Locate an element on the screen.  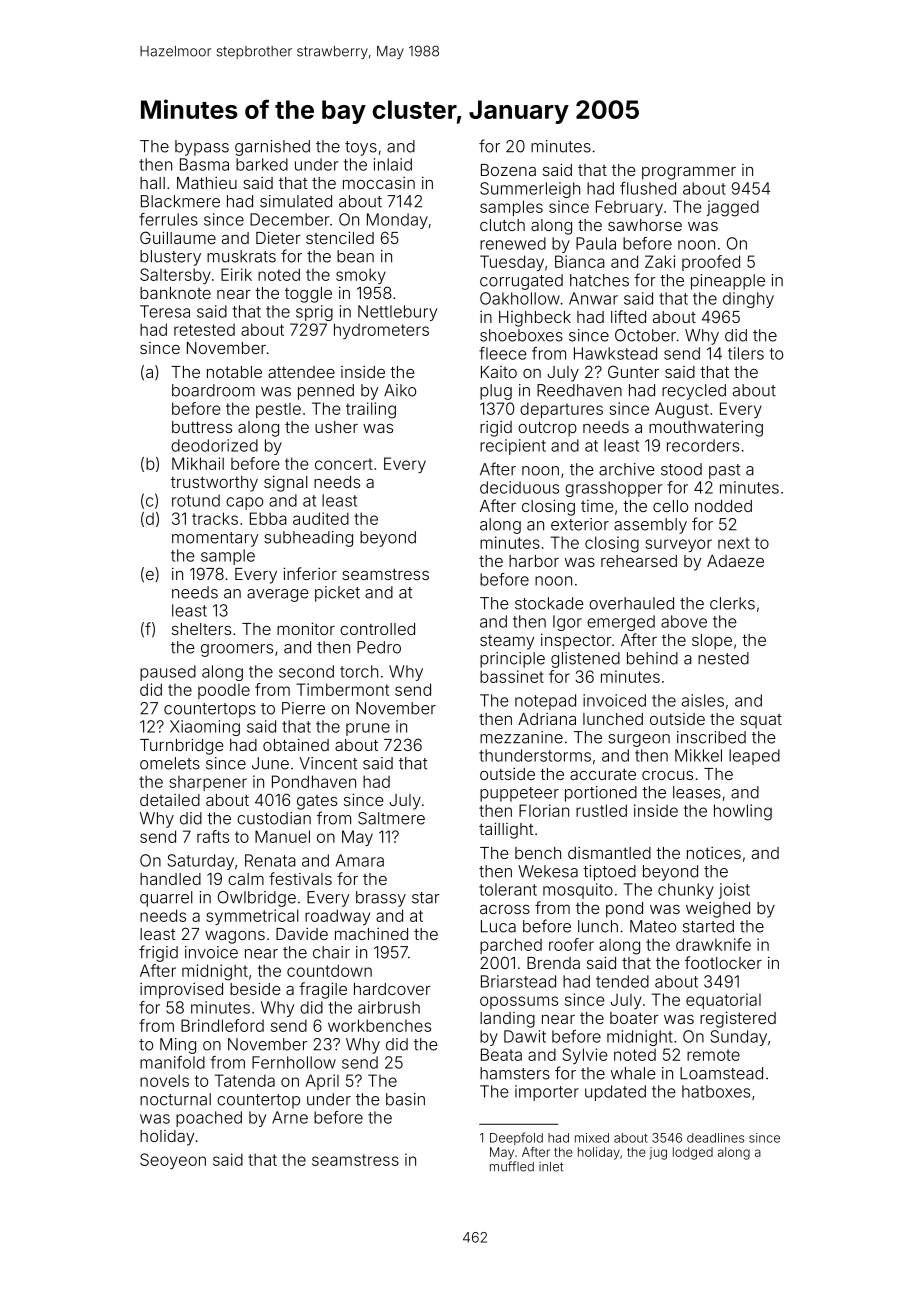
bassinet is located at coordinates (512, 676).
